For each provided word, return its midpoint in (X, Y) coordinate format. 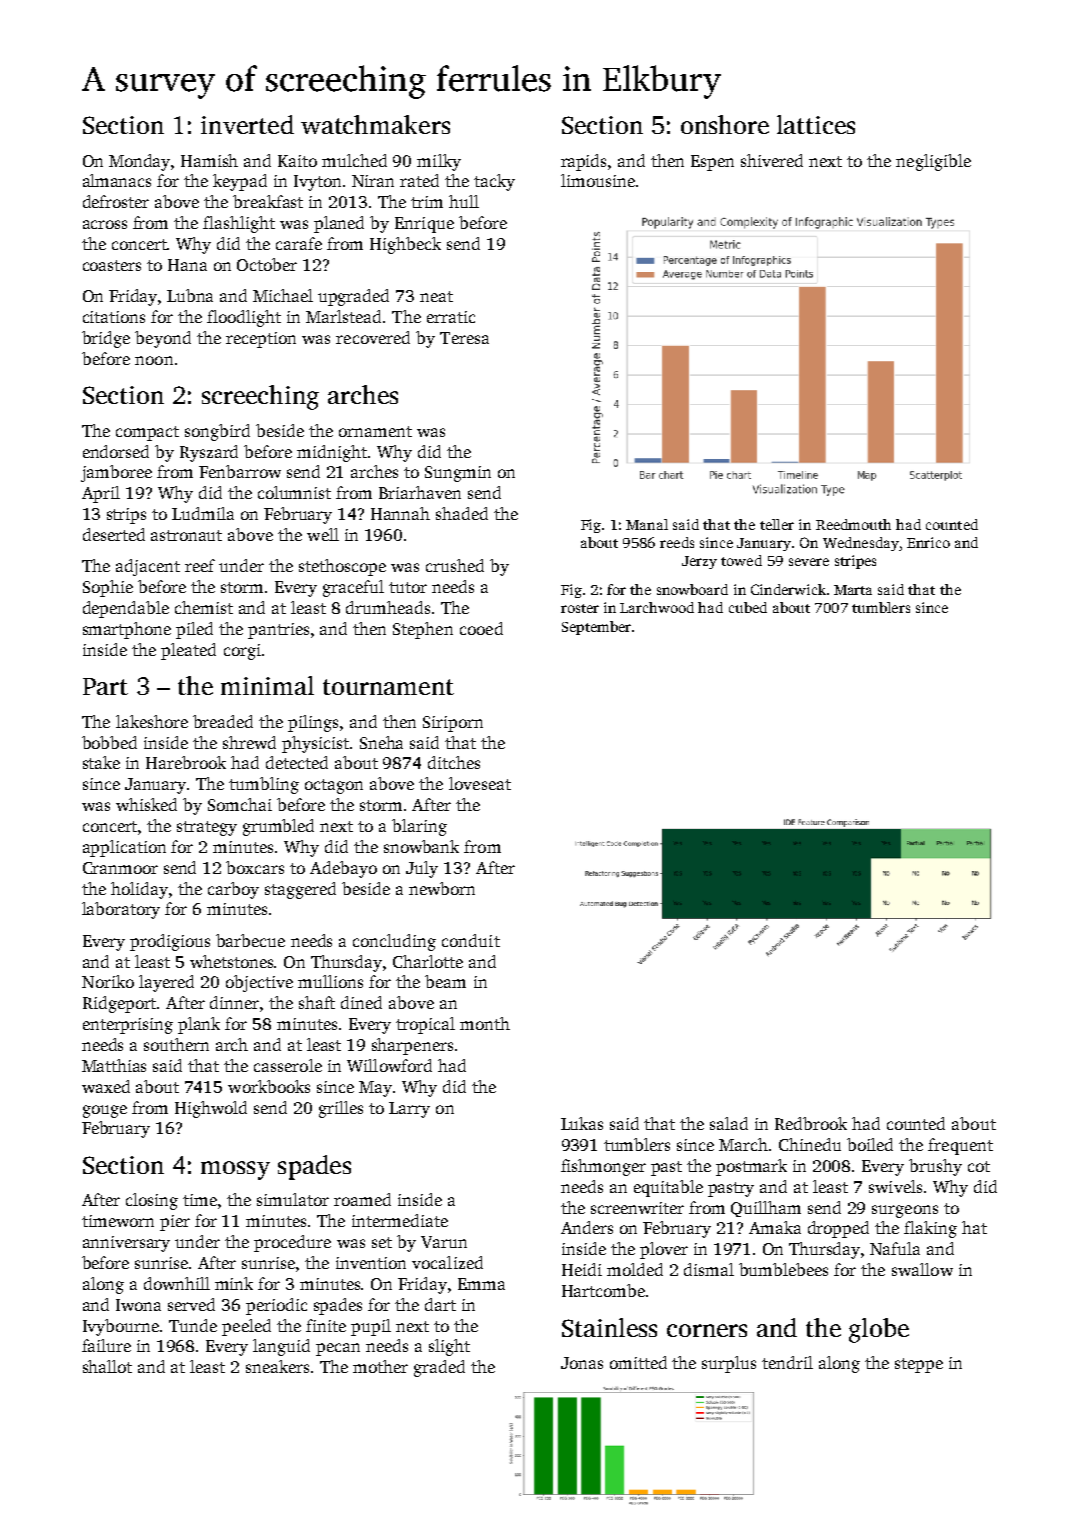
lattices (816, 124)
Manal (647, 524)
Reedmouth (853, 524)
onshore (725, 124)
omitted (638, 1362)
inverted (247, 124)
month (485, 1023)
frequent (960, 1146)
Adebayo (343, 869)
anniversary (126, 1244)
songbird (217, 432)
